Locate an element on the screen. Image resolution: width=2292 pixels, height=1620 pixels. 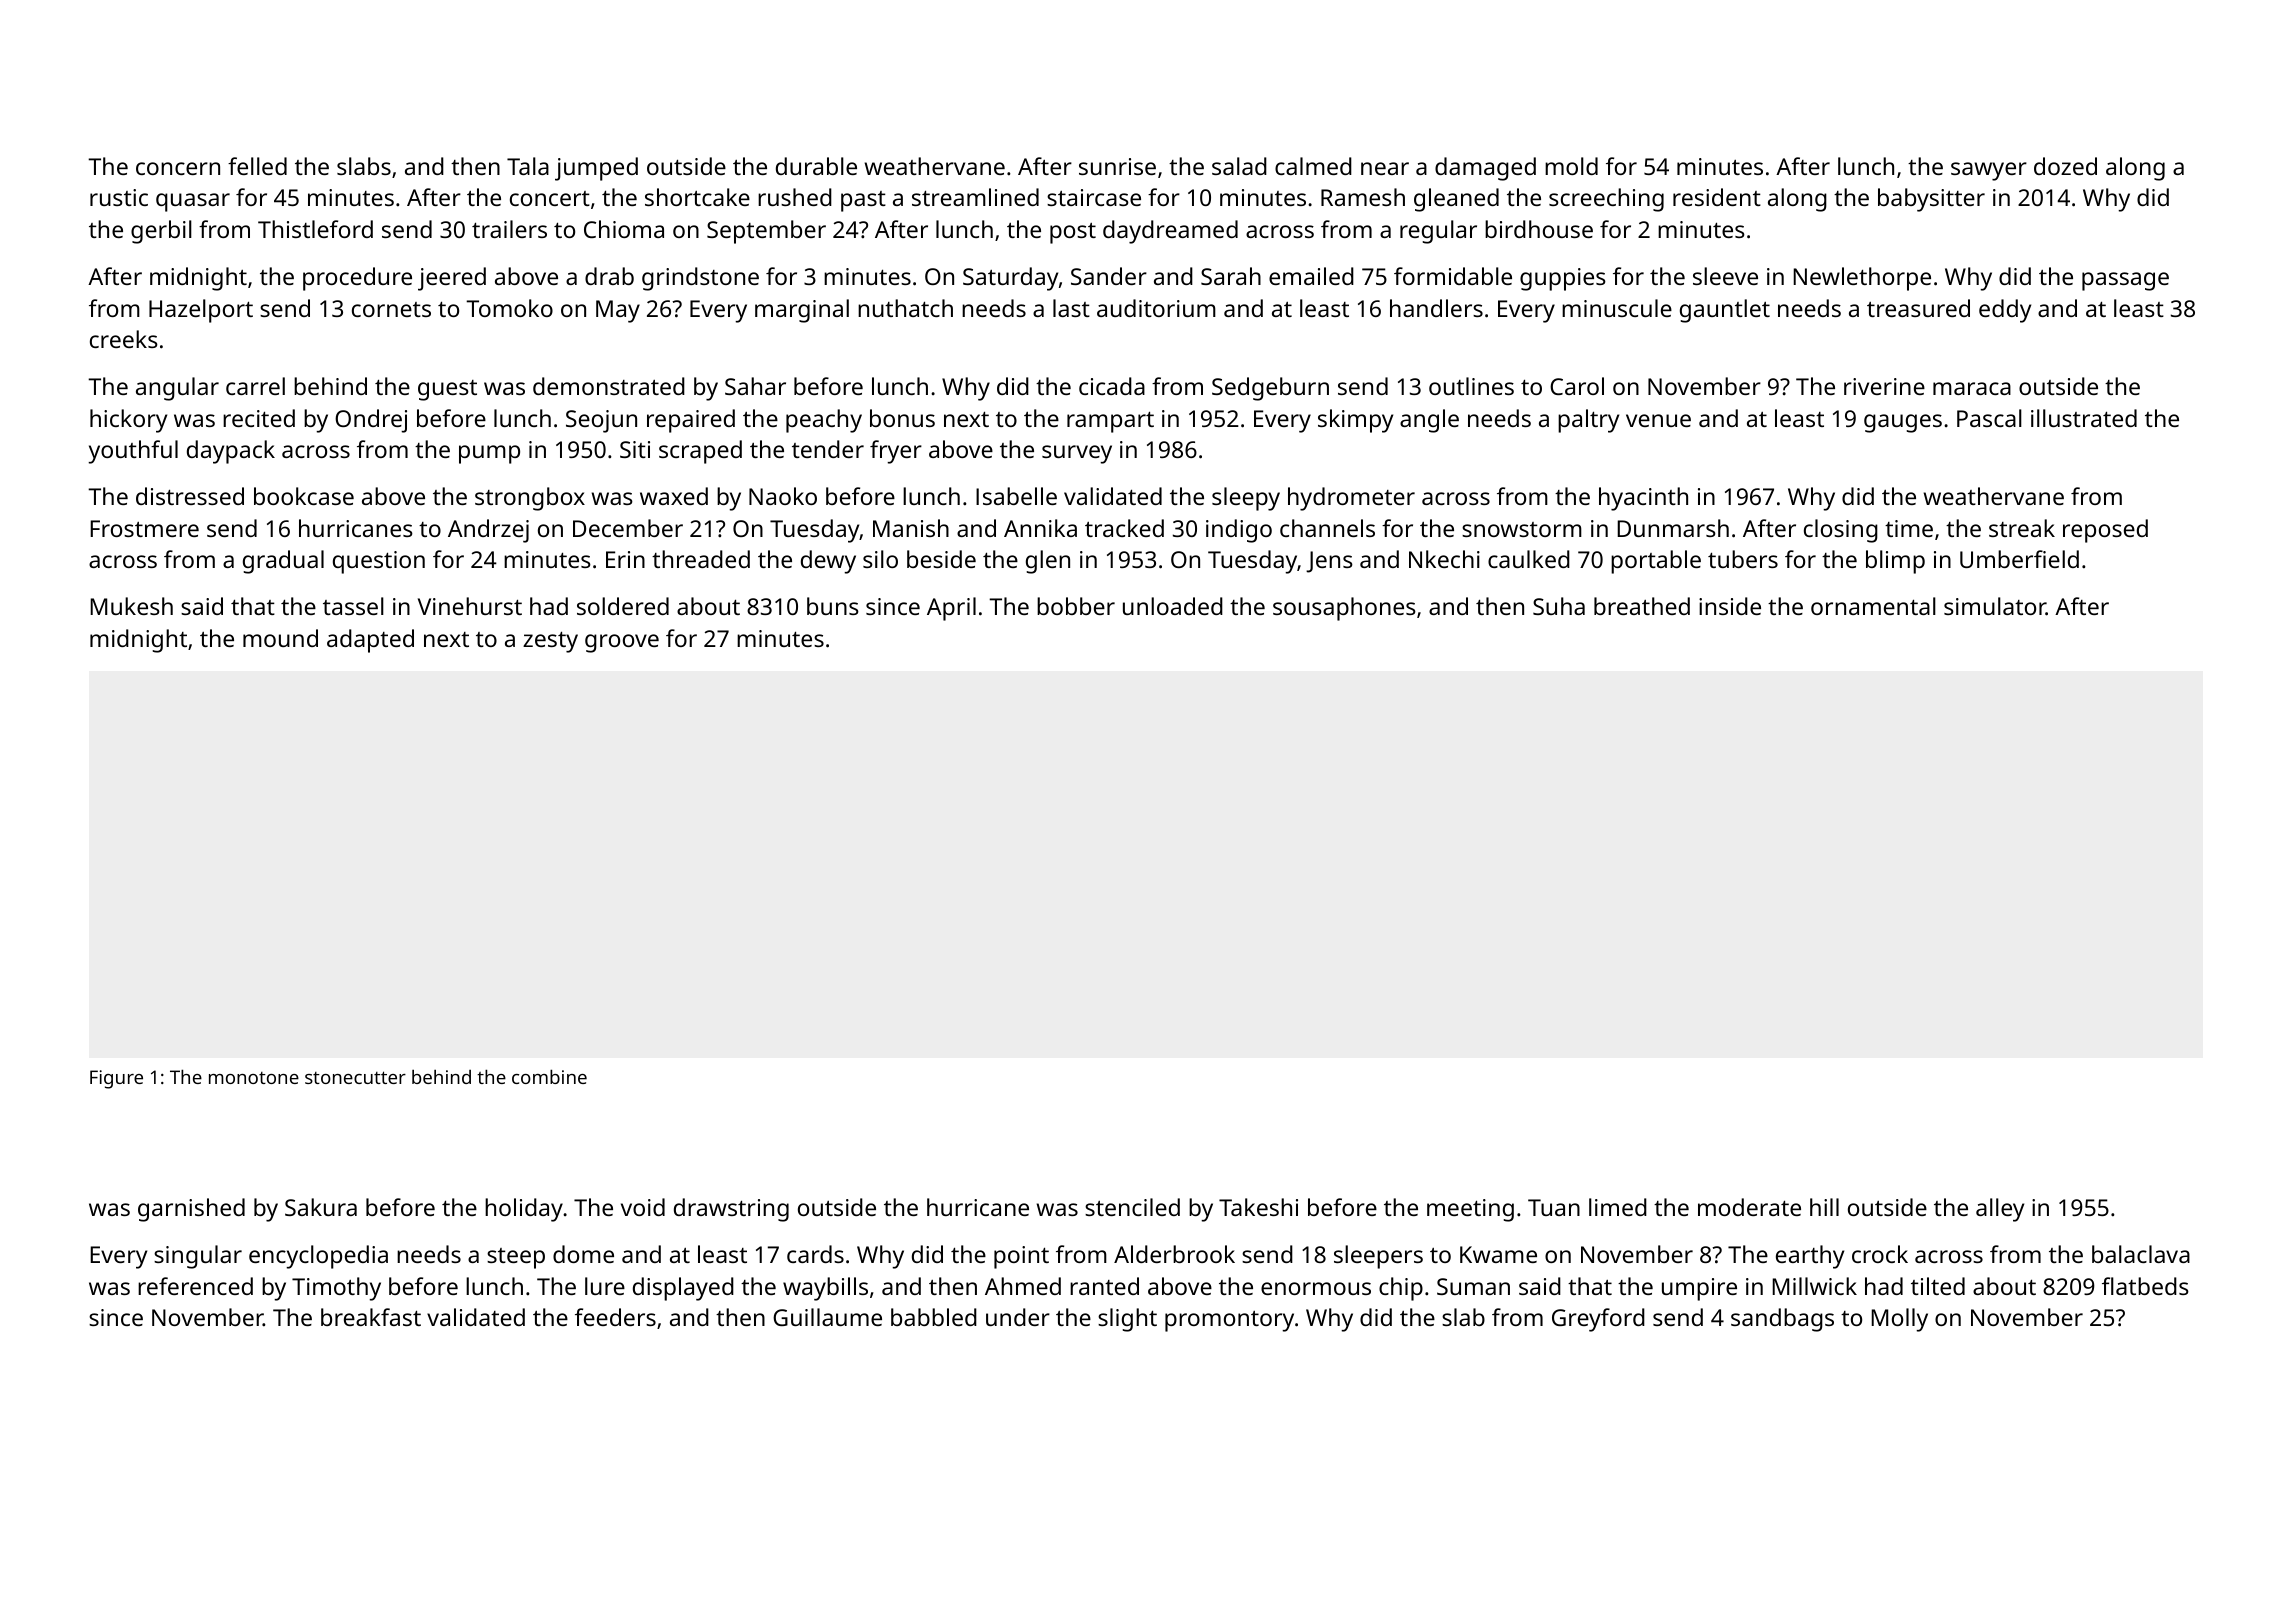
May is located at coordinates (618, 311).
